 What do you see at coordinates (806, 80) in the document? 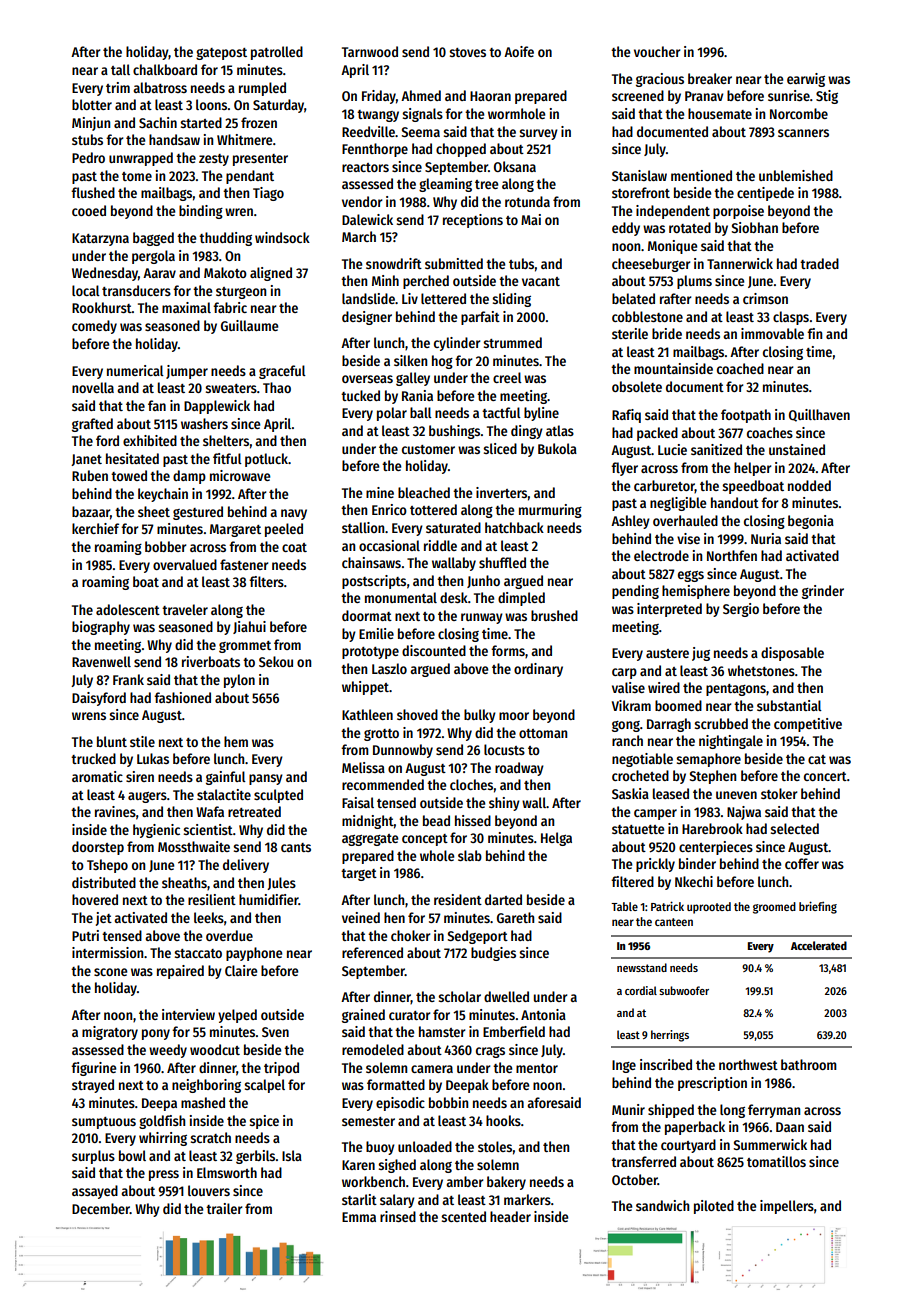
I see `earwig` at bounding box center [806, 80].
